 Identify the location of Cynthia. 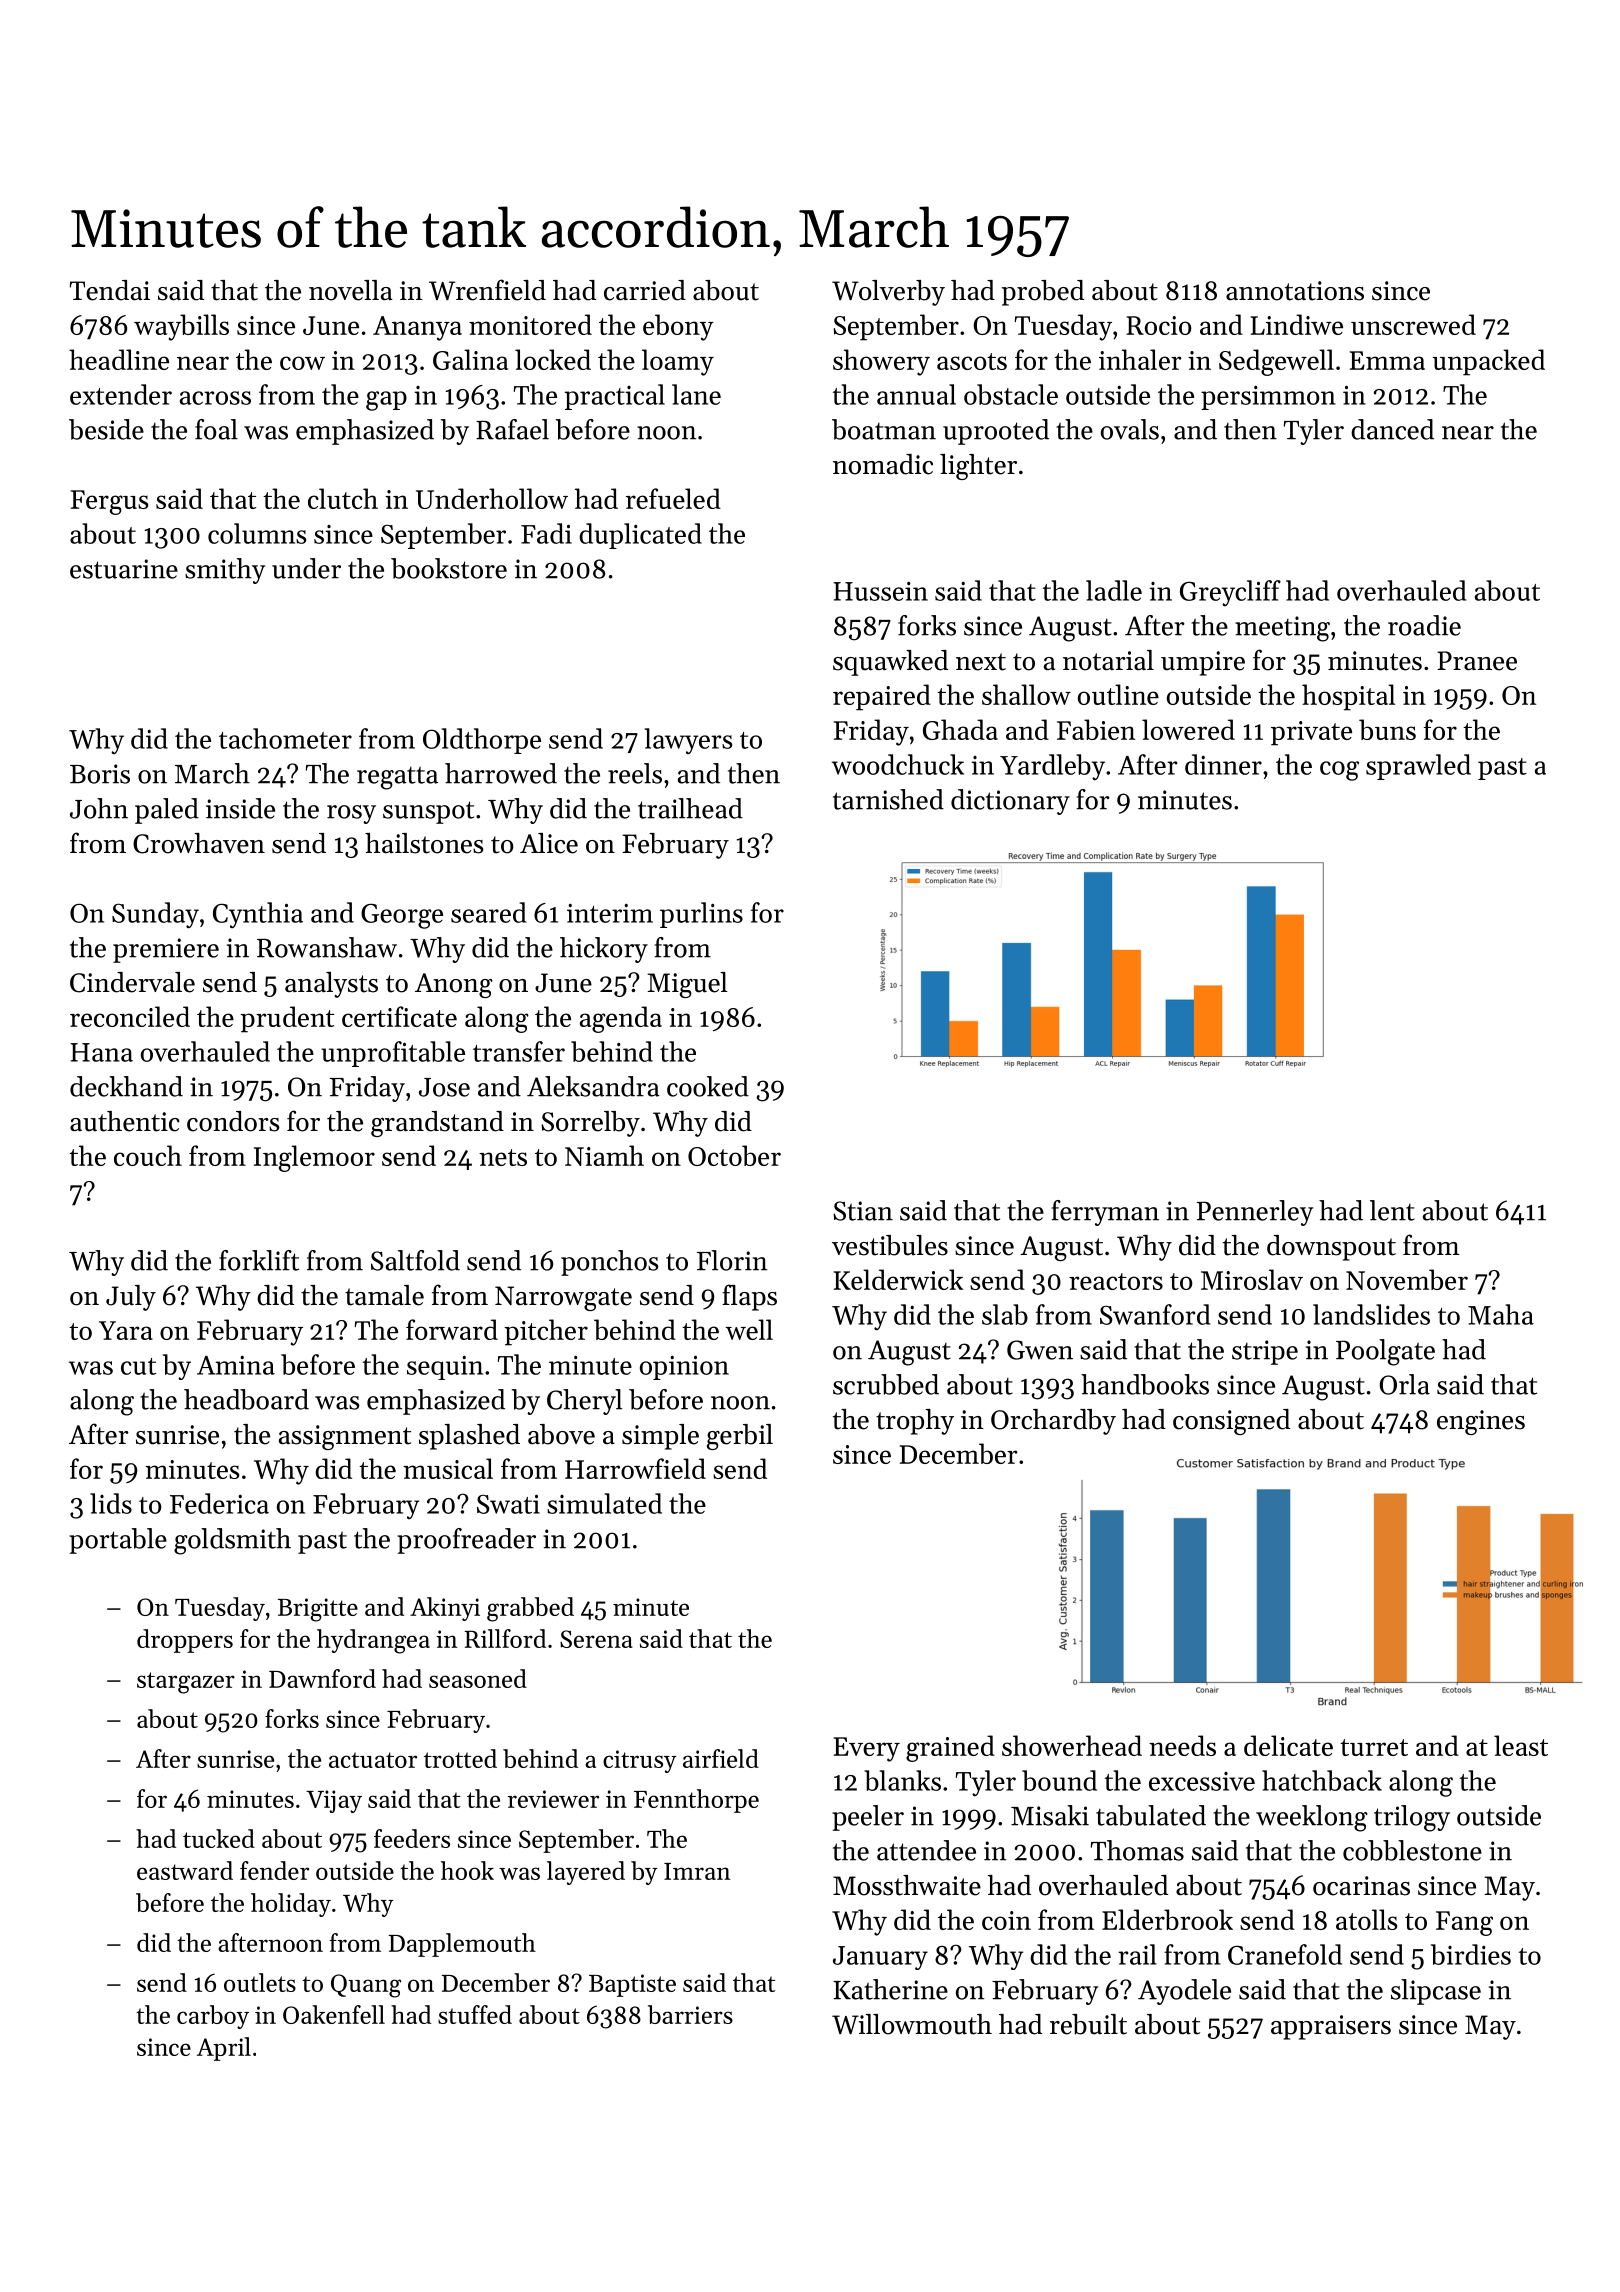
(258, 915).
